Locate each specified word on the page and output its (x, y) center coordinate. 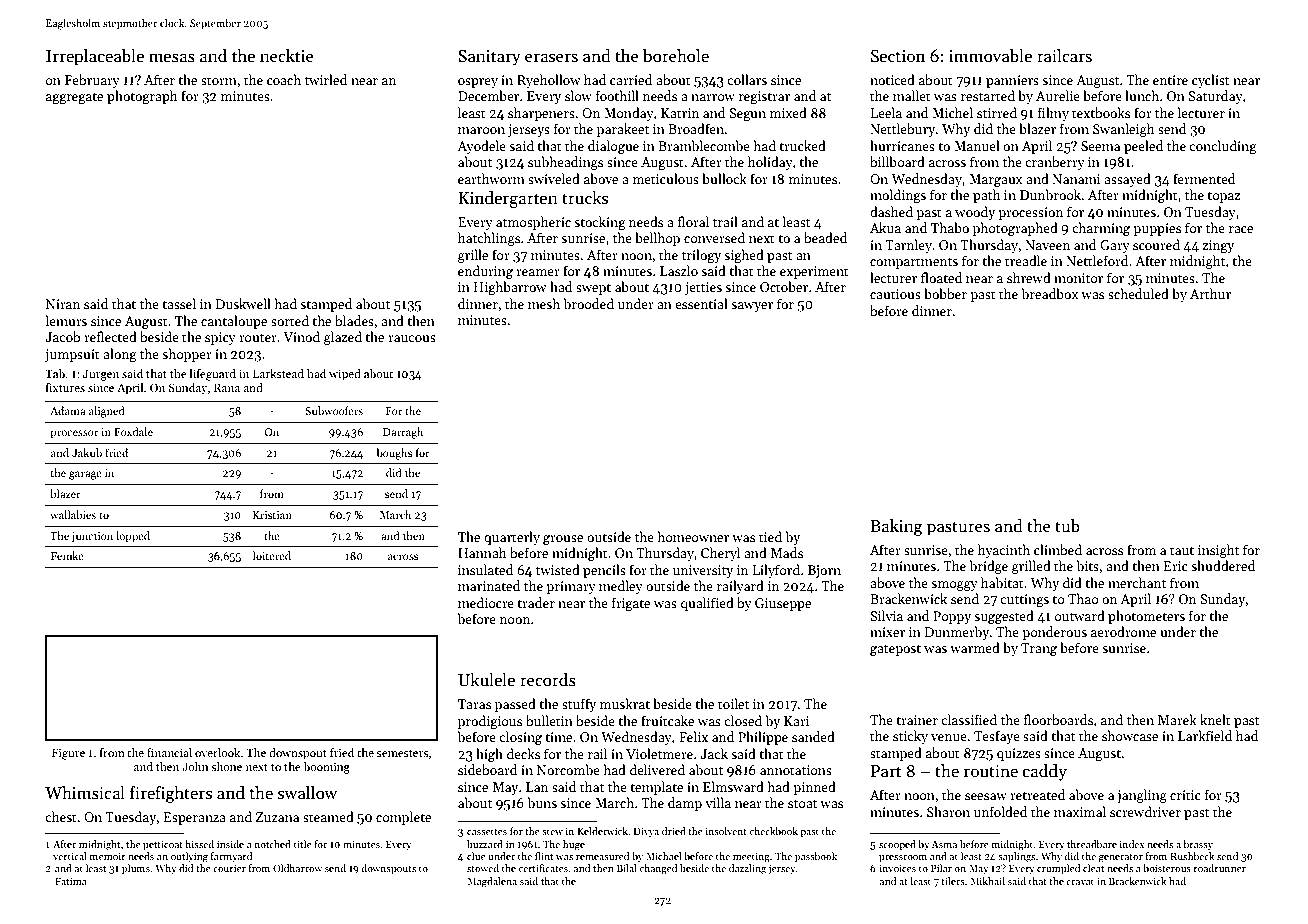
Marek (1177, 719)
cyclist (1210, 81)
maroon (481, 130)
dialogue (613, 147)
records (548, 680)
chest (61, 816)
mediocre (486, 602)
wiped (345, 375)
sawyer (752, 307)
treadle (1026, 260)
